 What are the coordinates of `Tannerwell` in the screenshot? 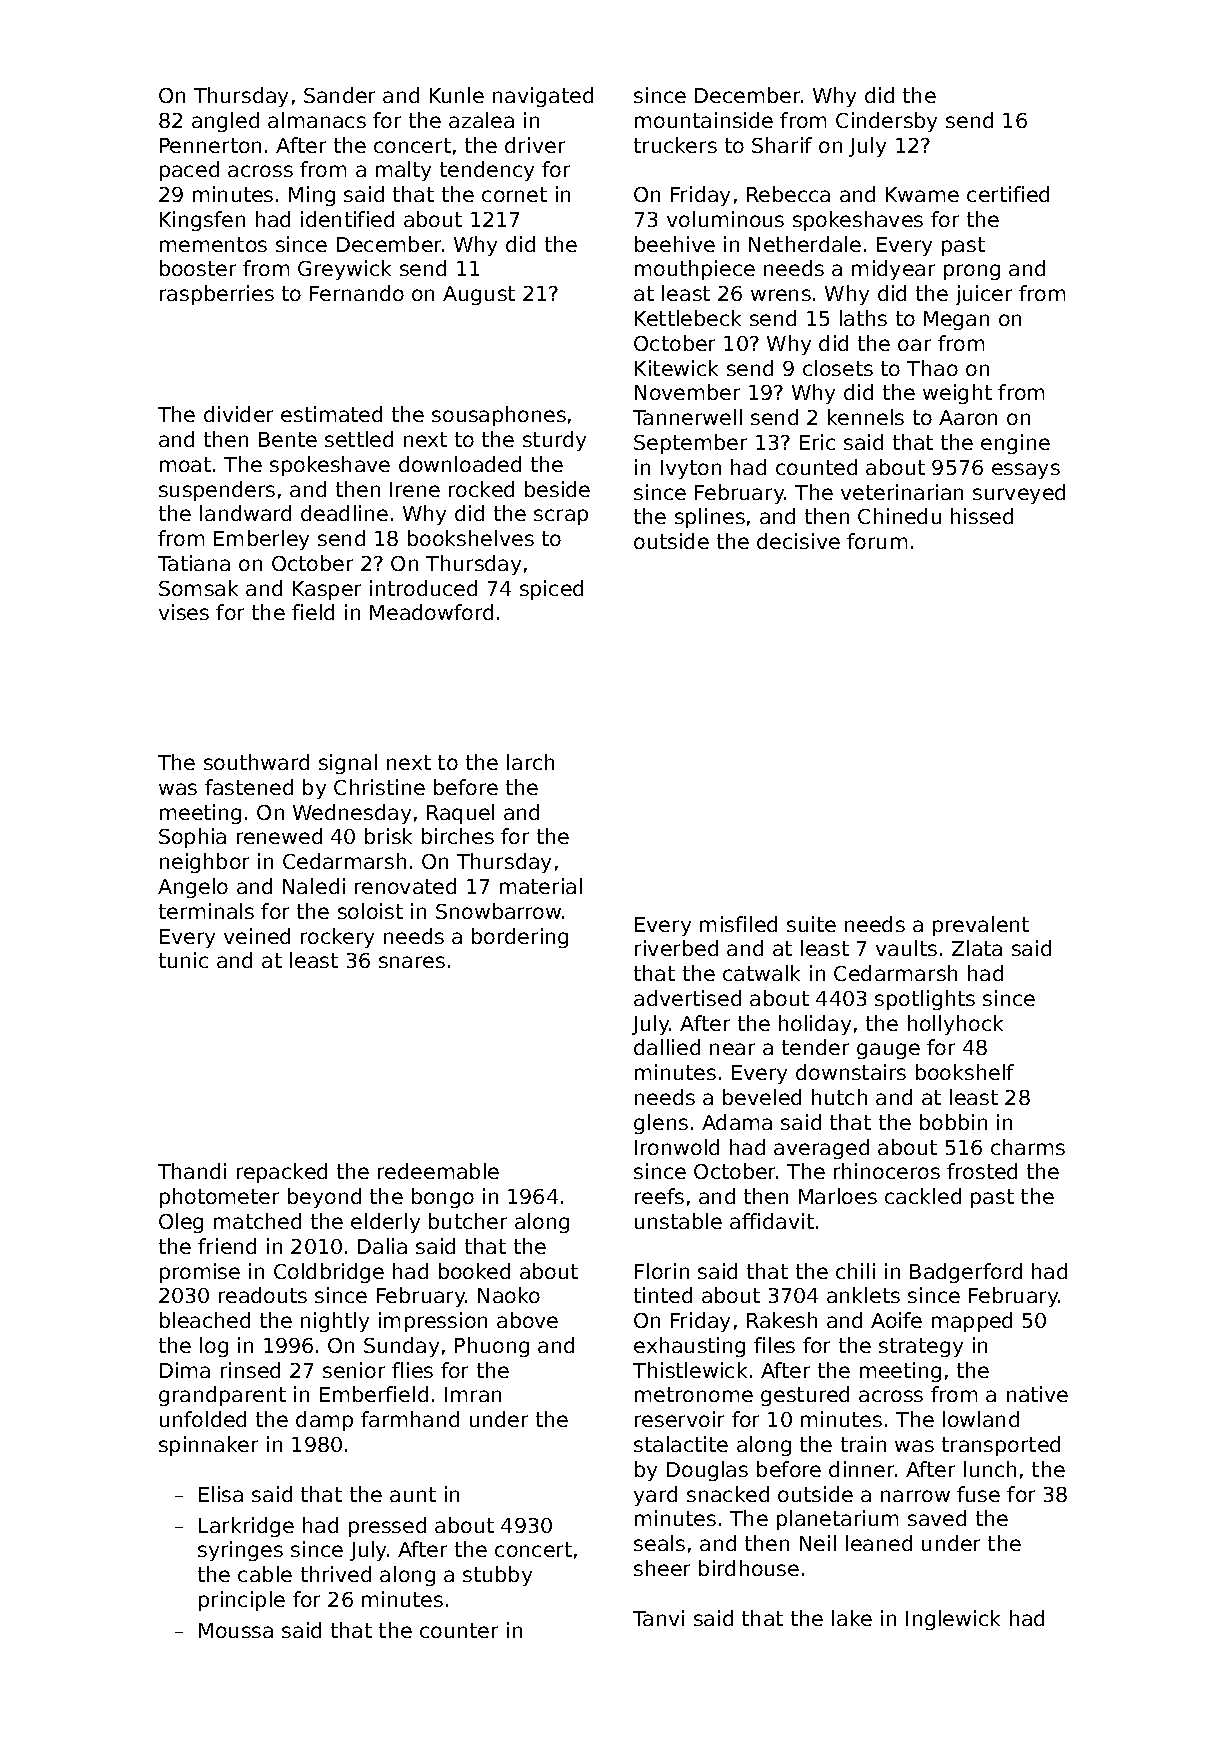 It's located at (687, 417).
